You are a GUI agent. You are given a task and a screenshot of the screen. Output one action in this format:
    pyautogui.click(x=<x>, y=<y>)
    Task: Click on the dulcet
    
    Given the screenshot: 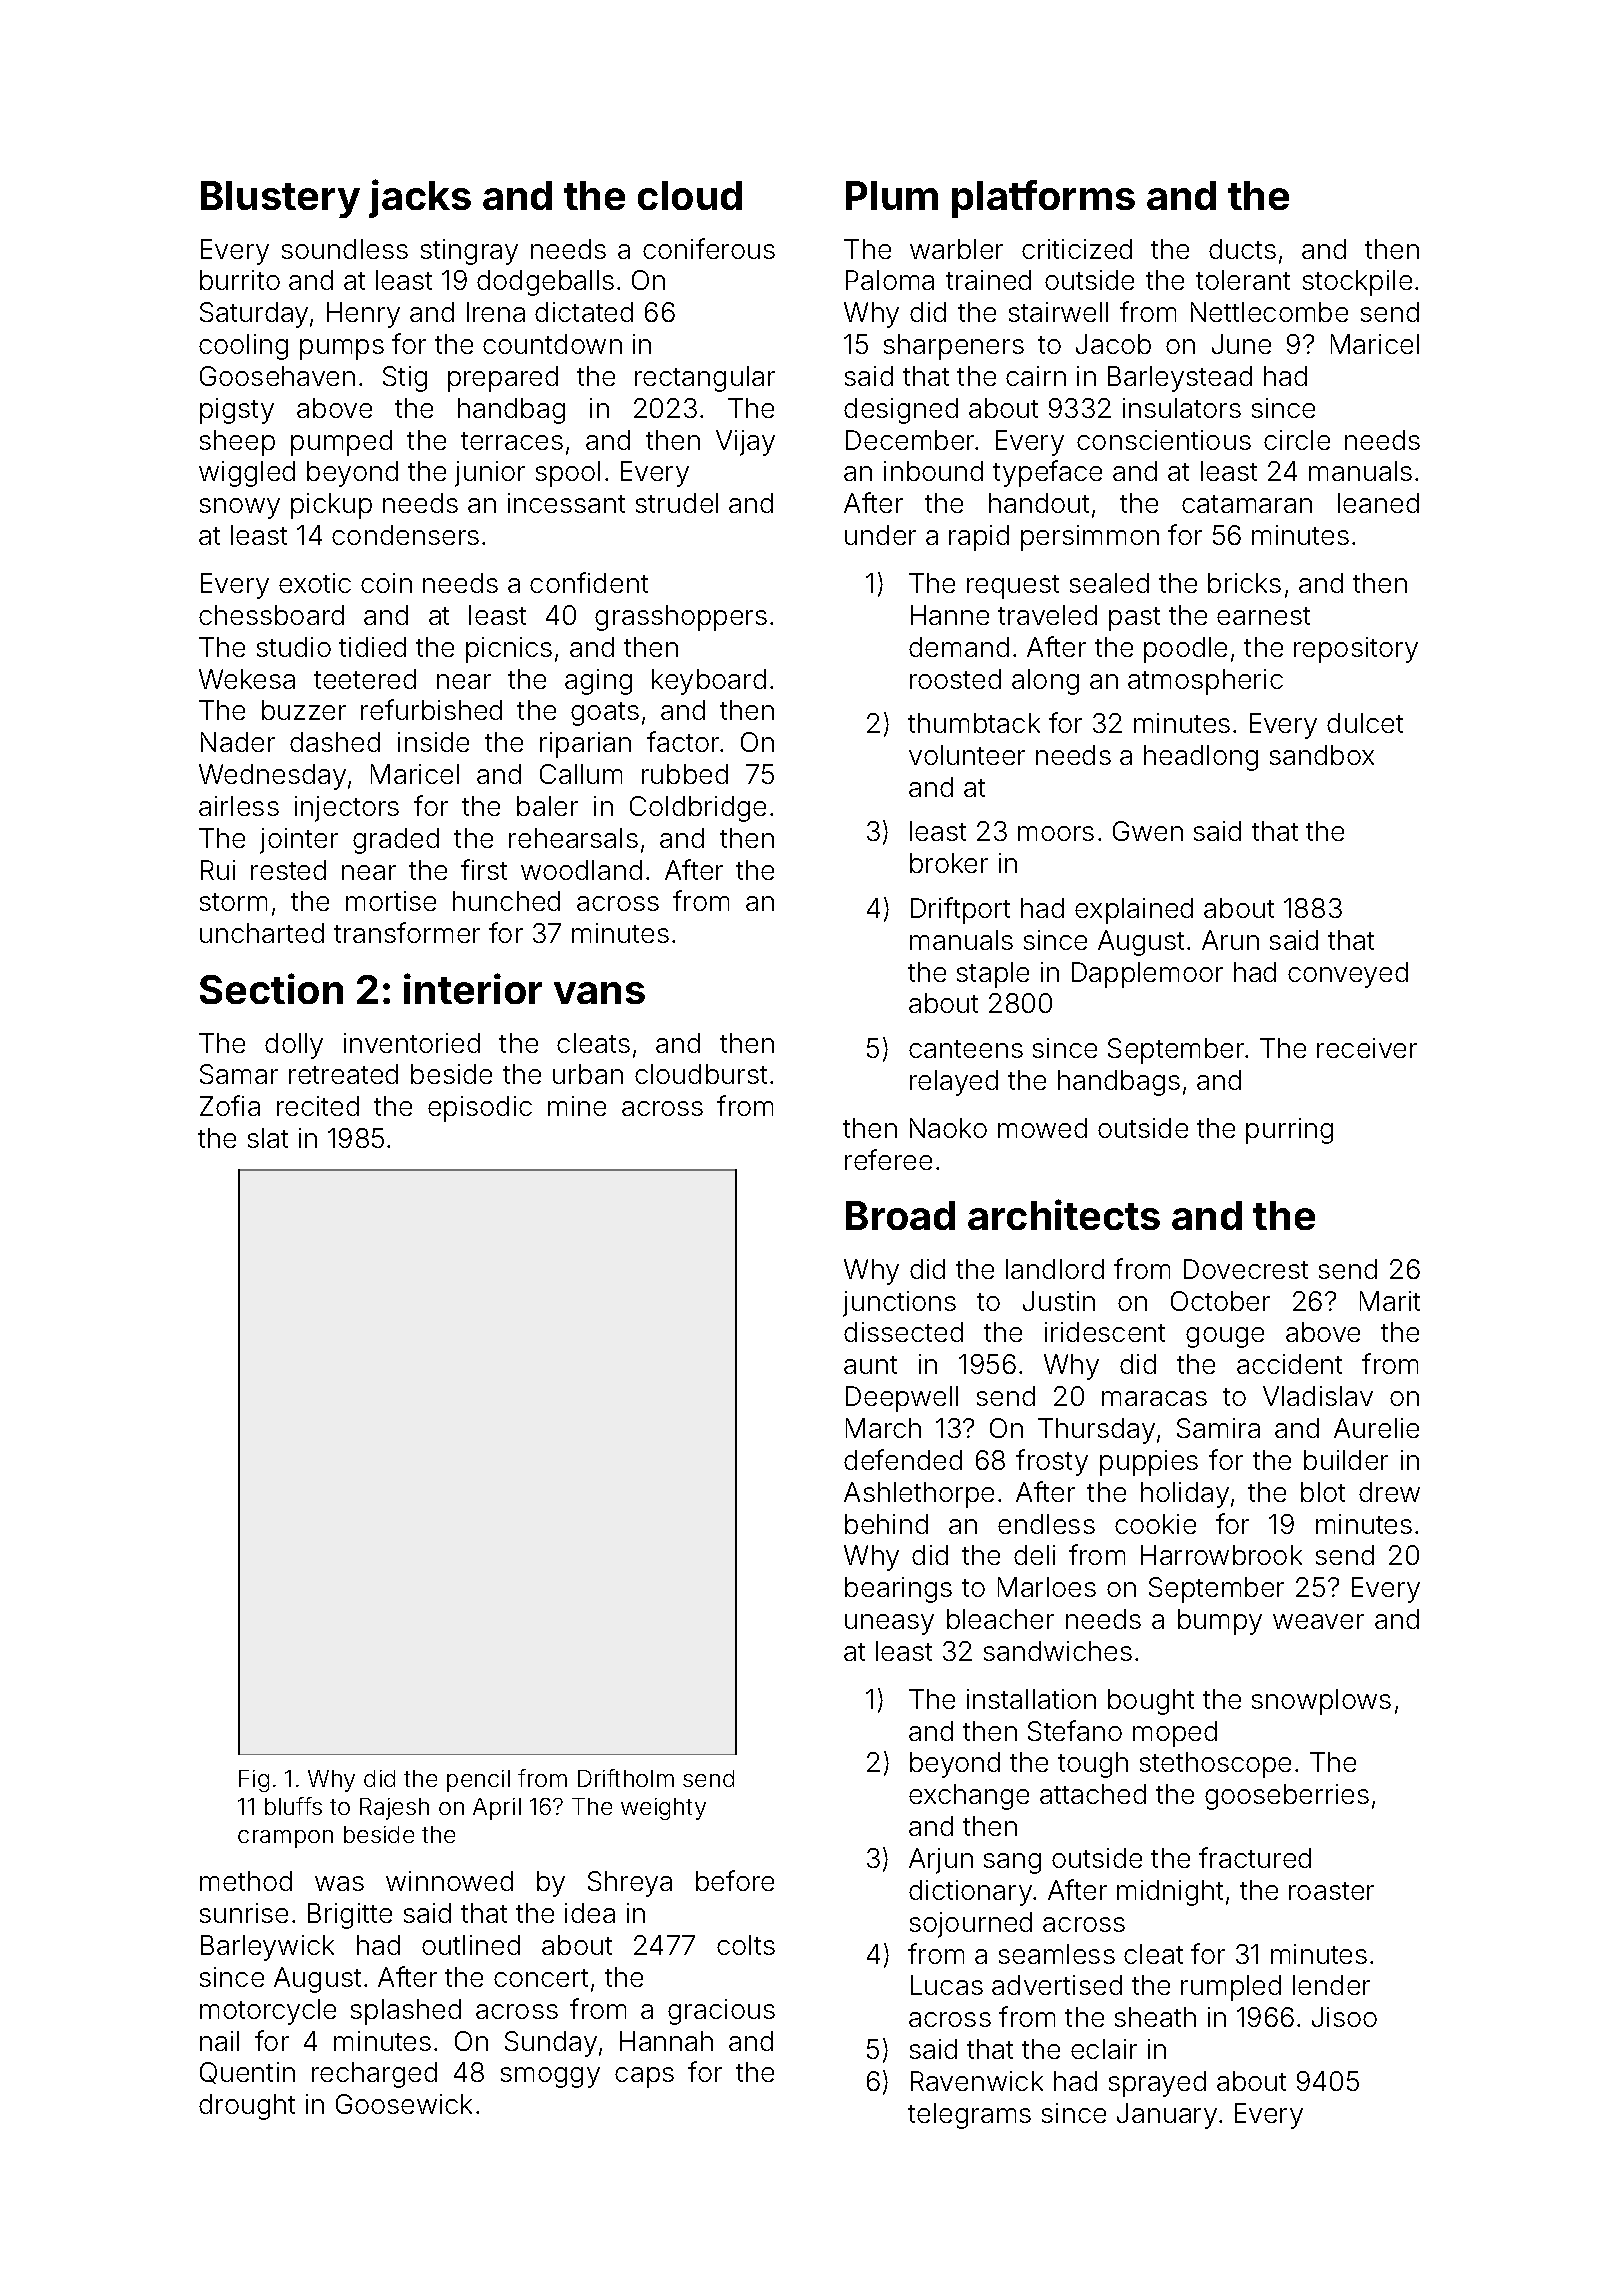 What is the action you would take?
    pyautogui.click(x=1365, y=723)
